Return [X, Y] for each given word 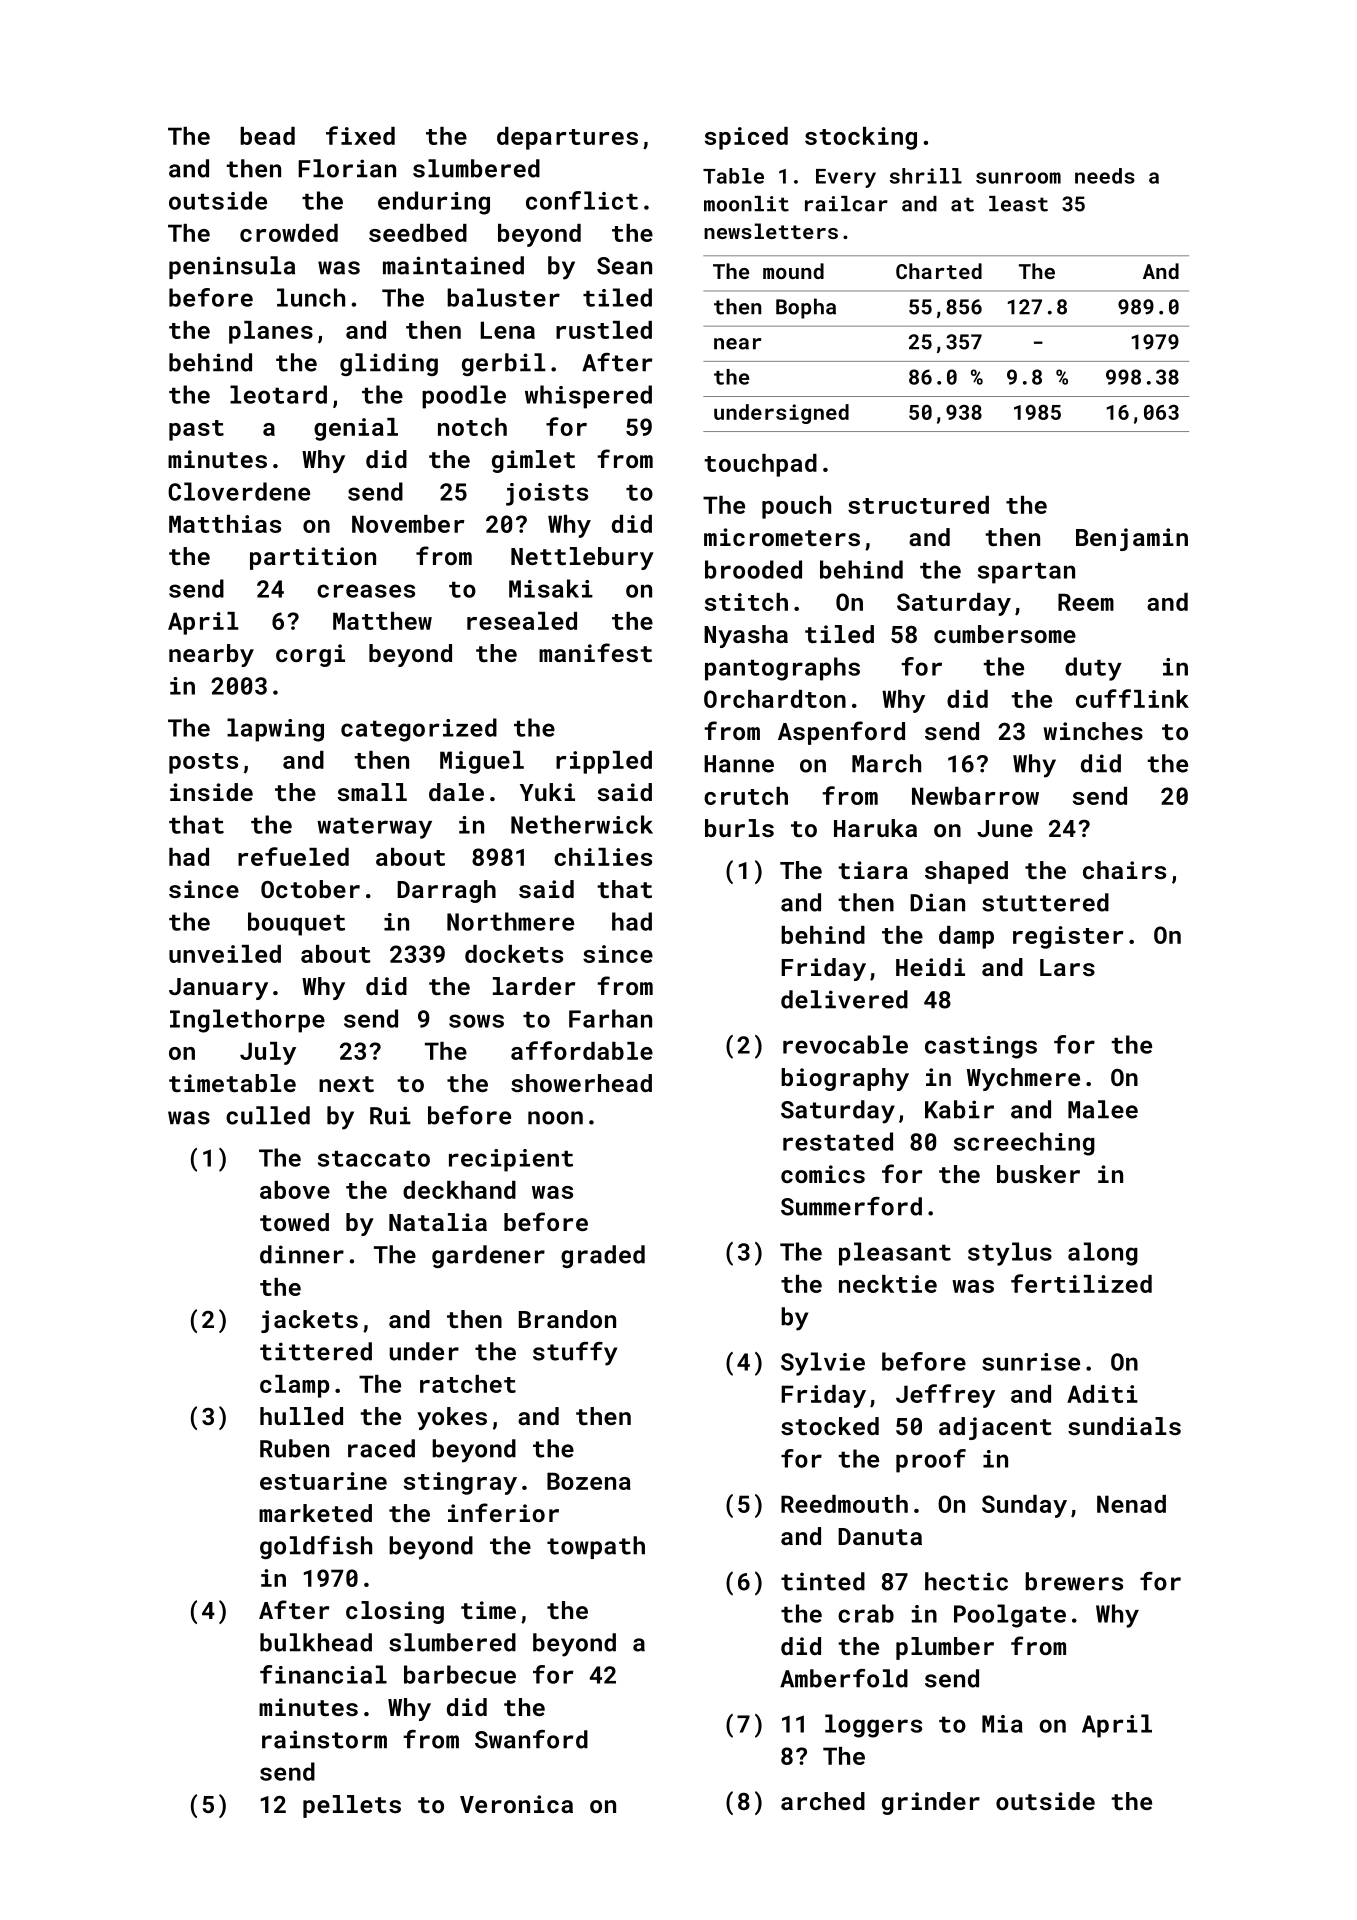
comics [823, 1174]
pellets [352, 1806]
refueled [293, 856]
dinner [302, 1254]
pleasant [895, 1254]
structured [918, 505]
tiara [873, 870]
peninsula [232, 267]
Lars [1067, 967]
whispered [588, 397]
